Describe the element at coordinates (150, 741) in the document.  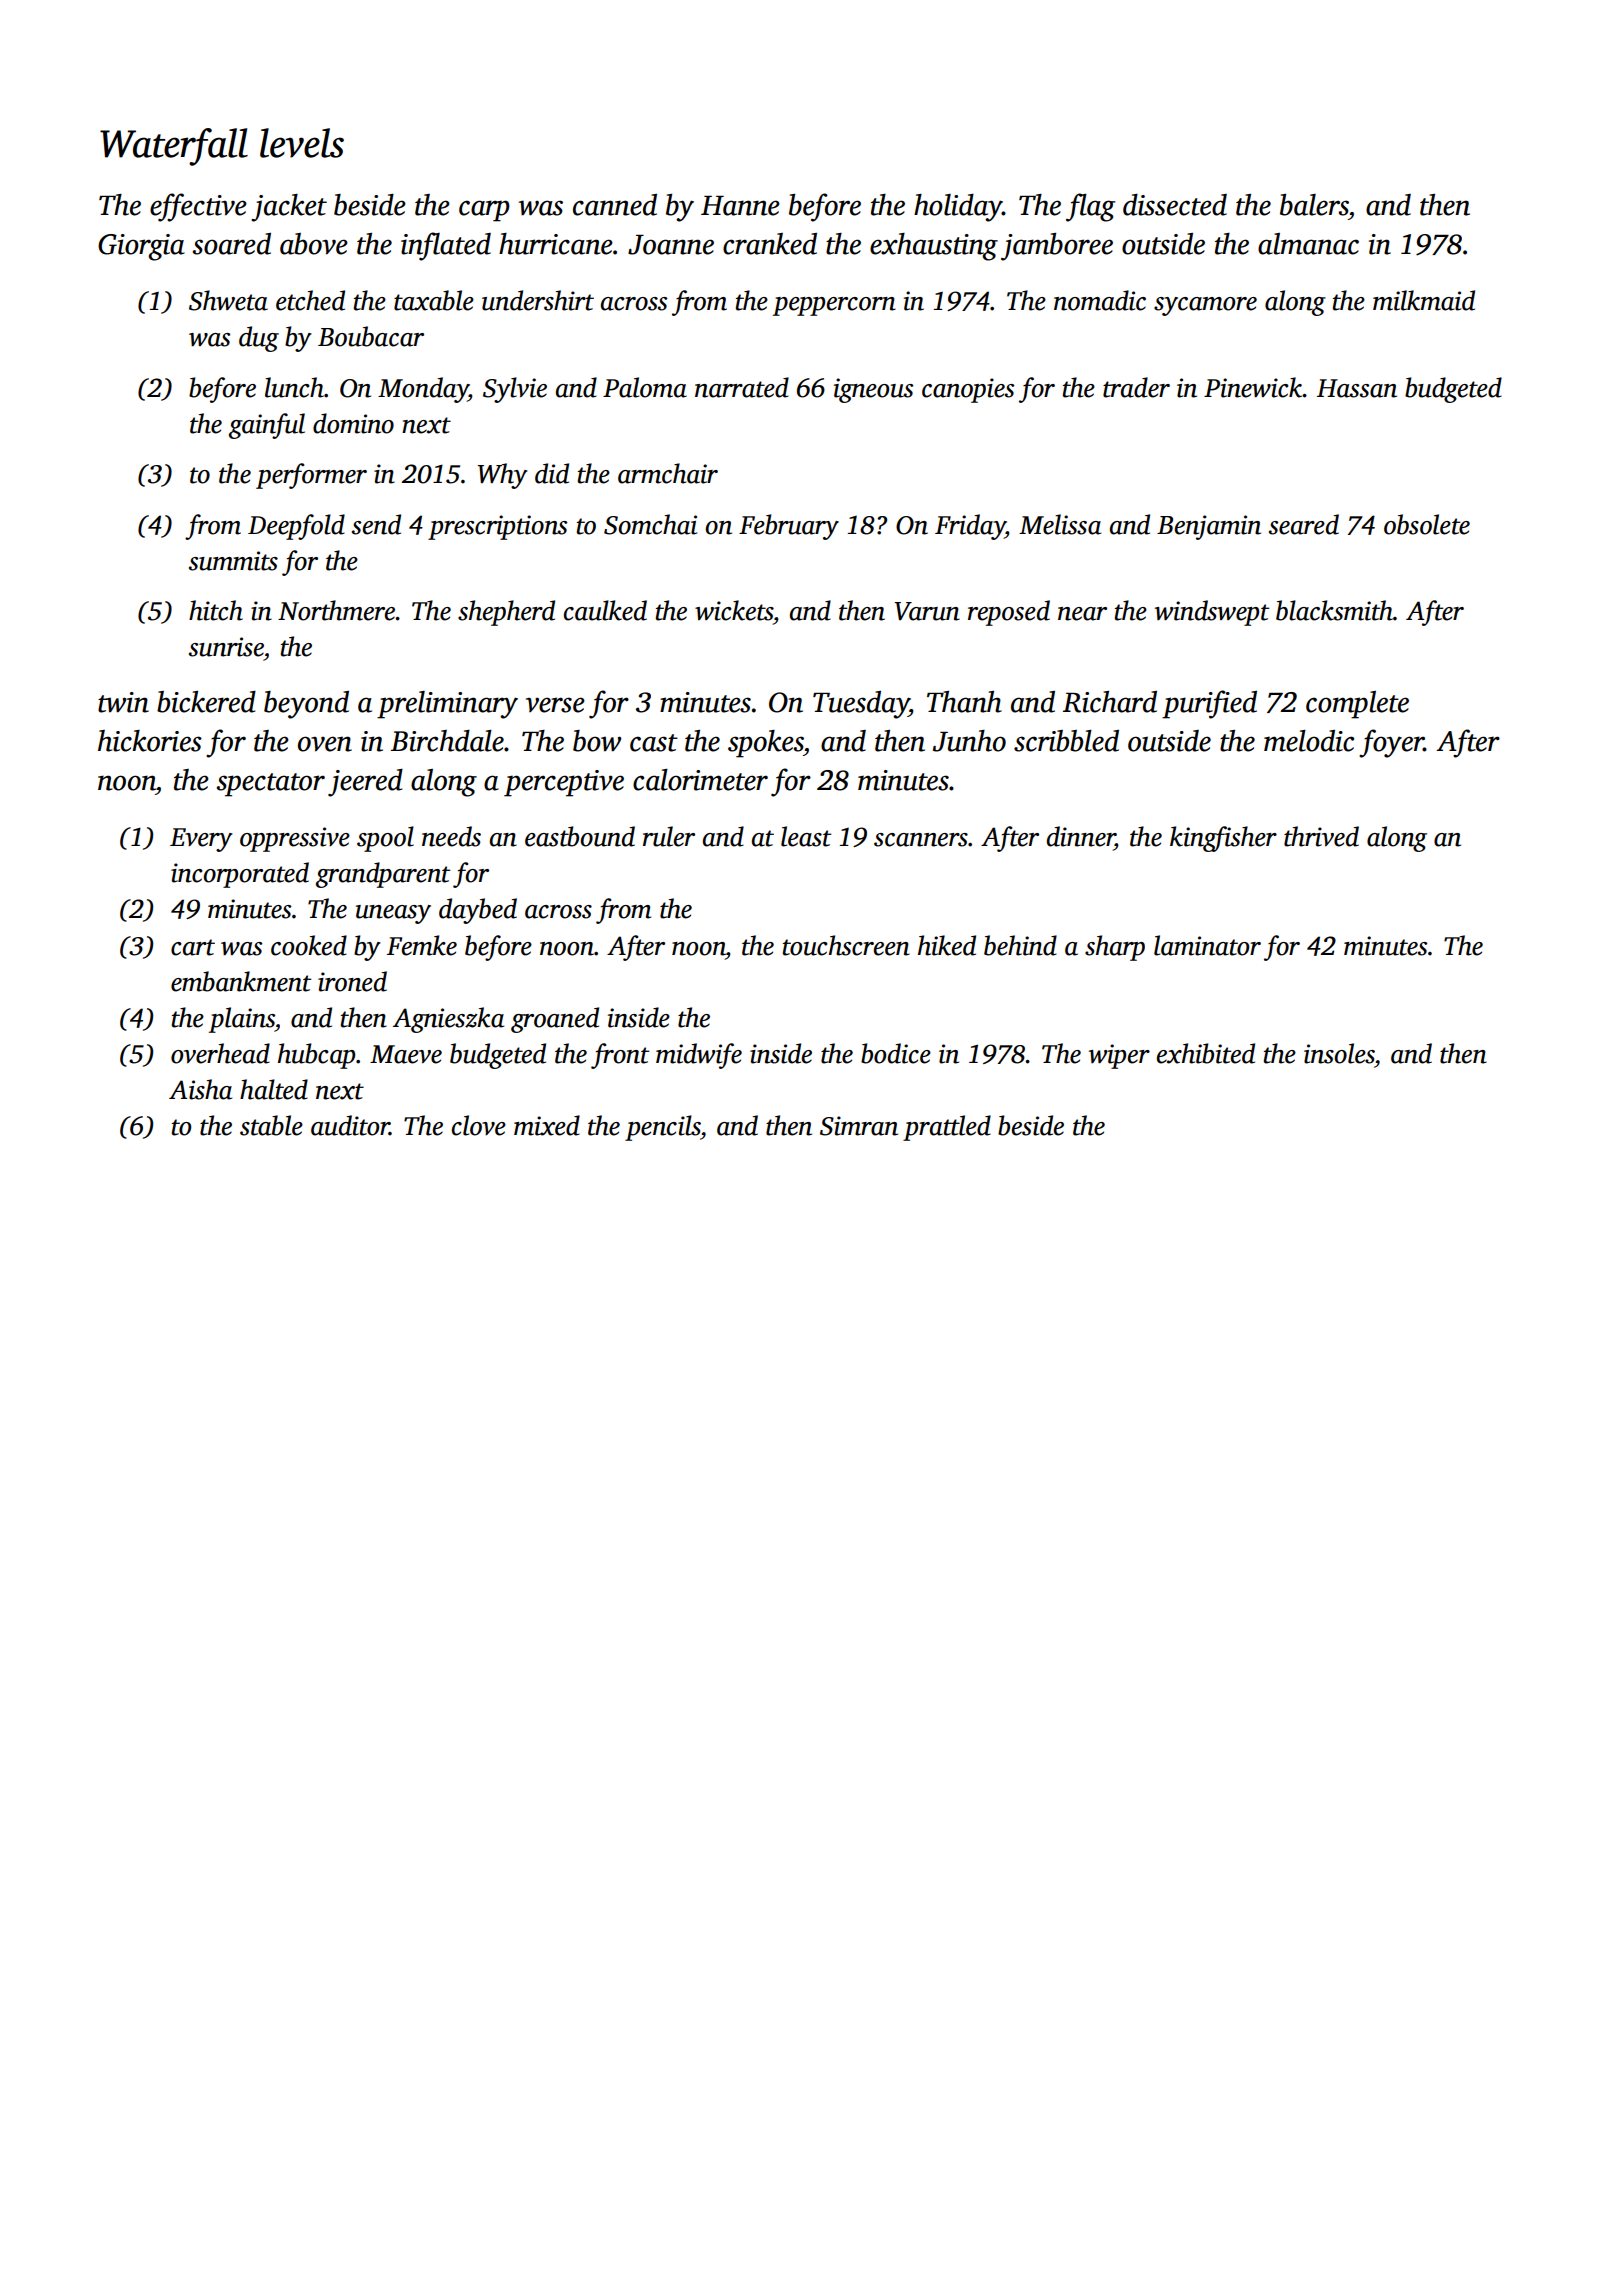
I see `hickories` at that location.
